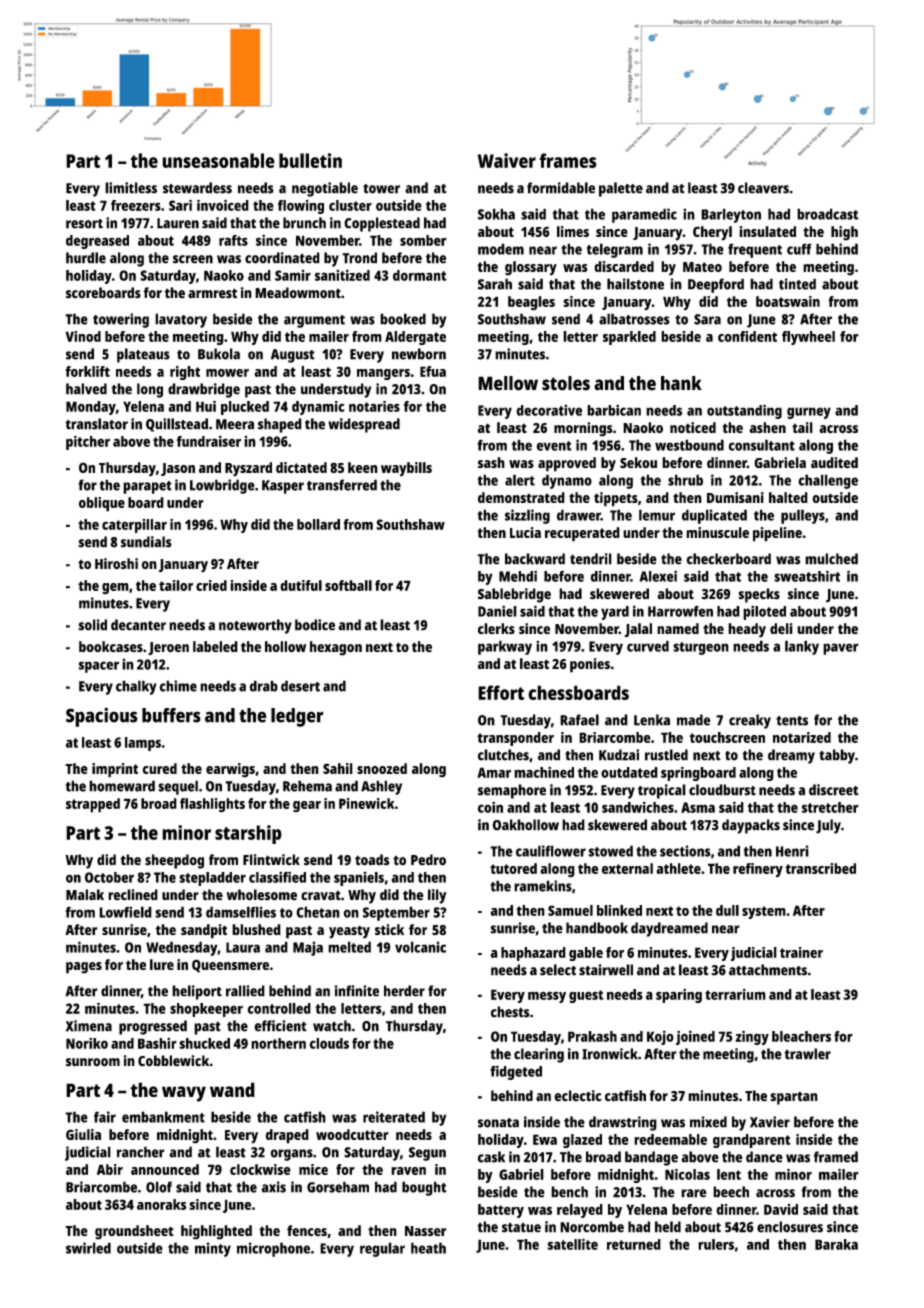 The height and width of the screenshot is (1308, 924). Describe the element at coordinates (263, 686) in the screenshot. I see `drab` at that location.
